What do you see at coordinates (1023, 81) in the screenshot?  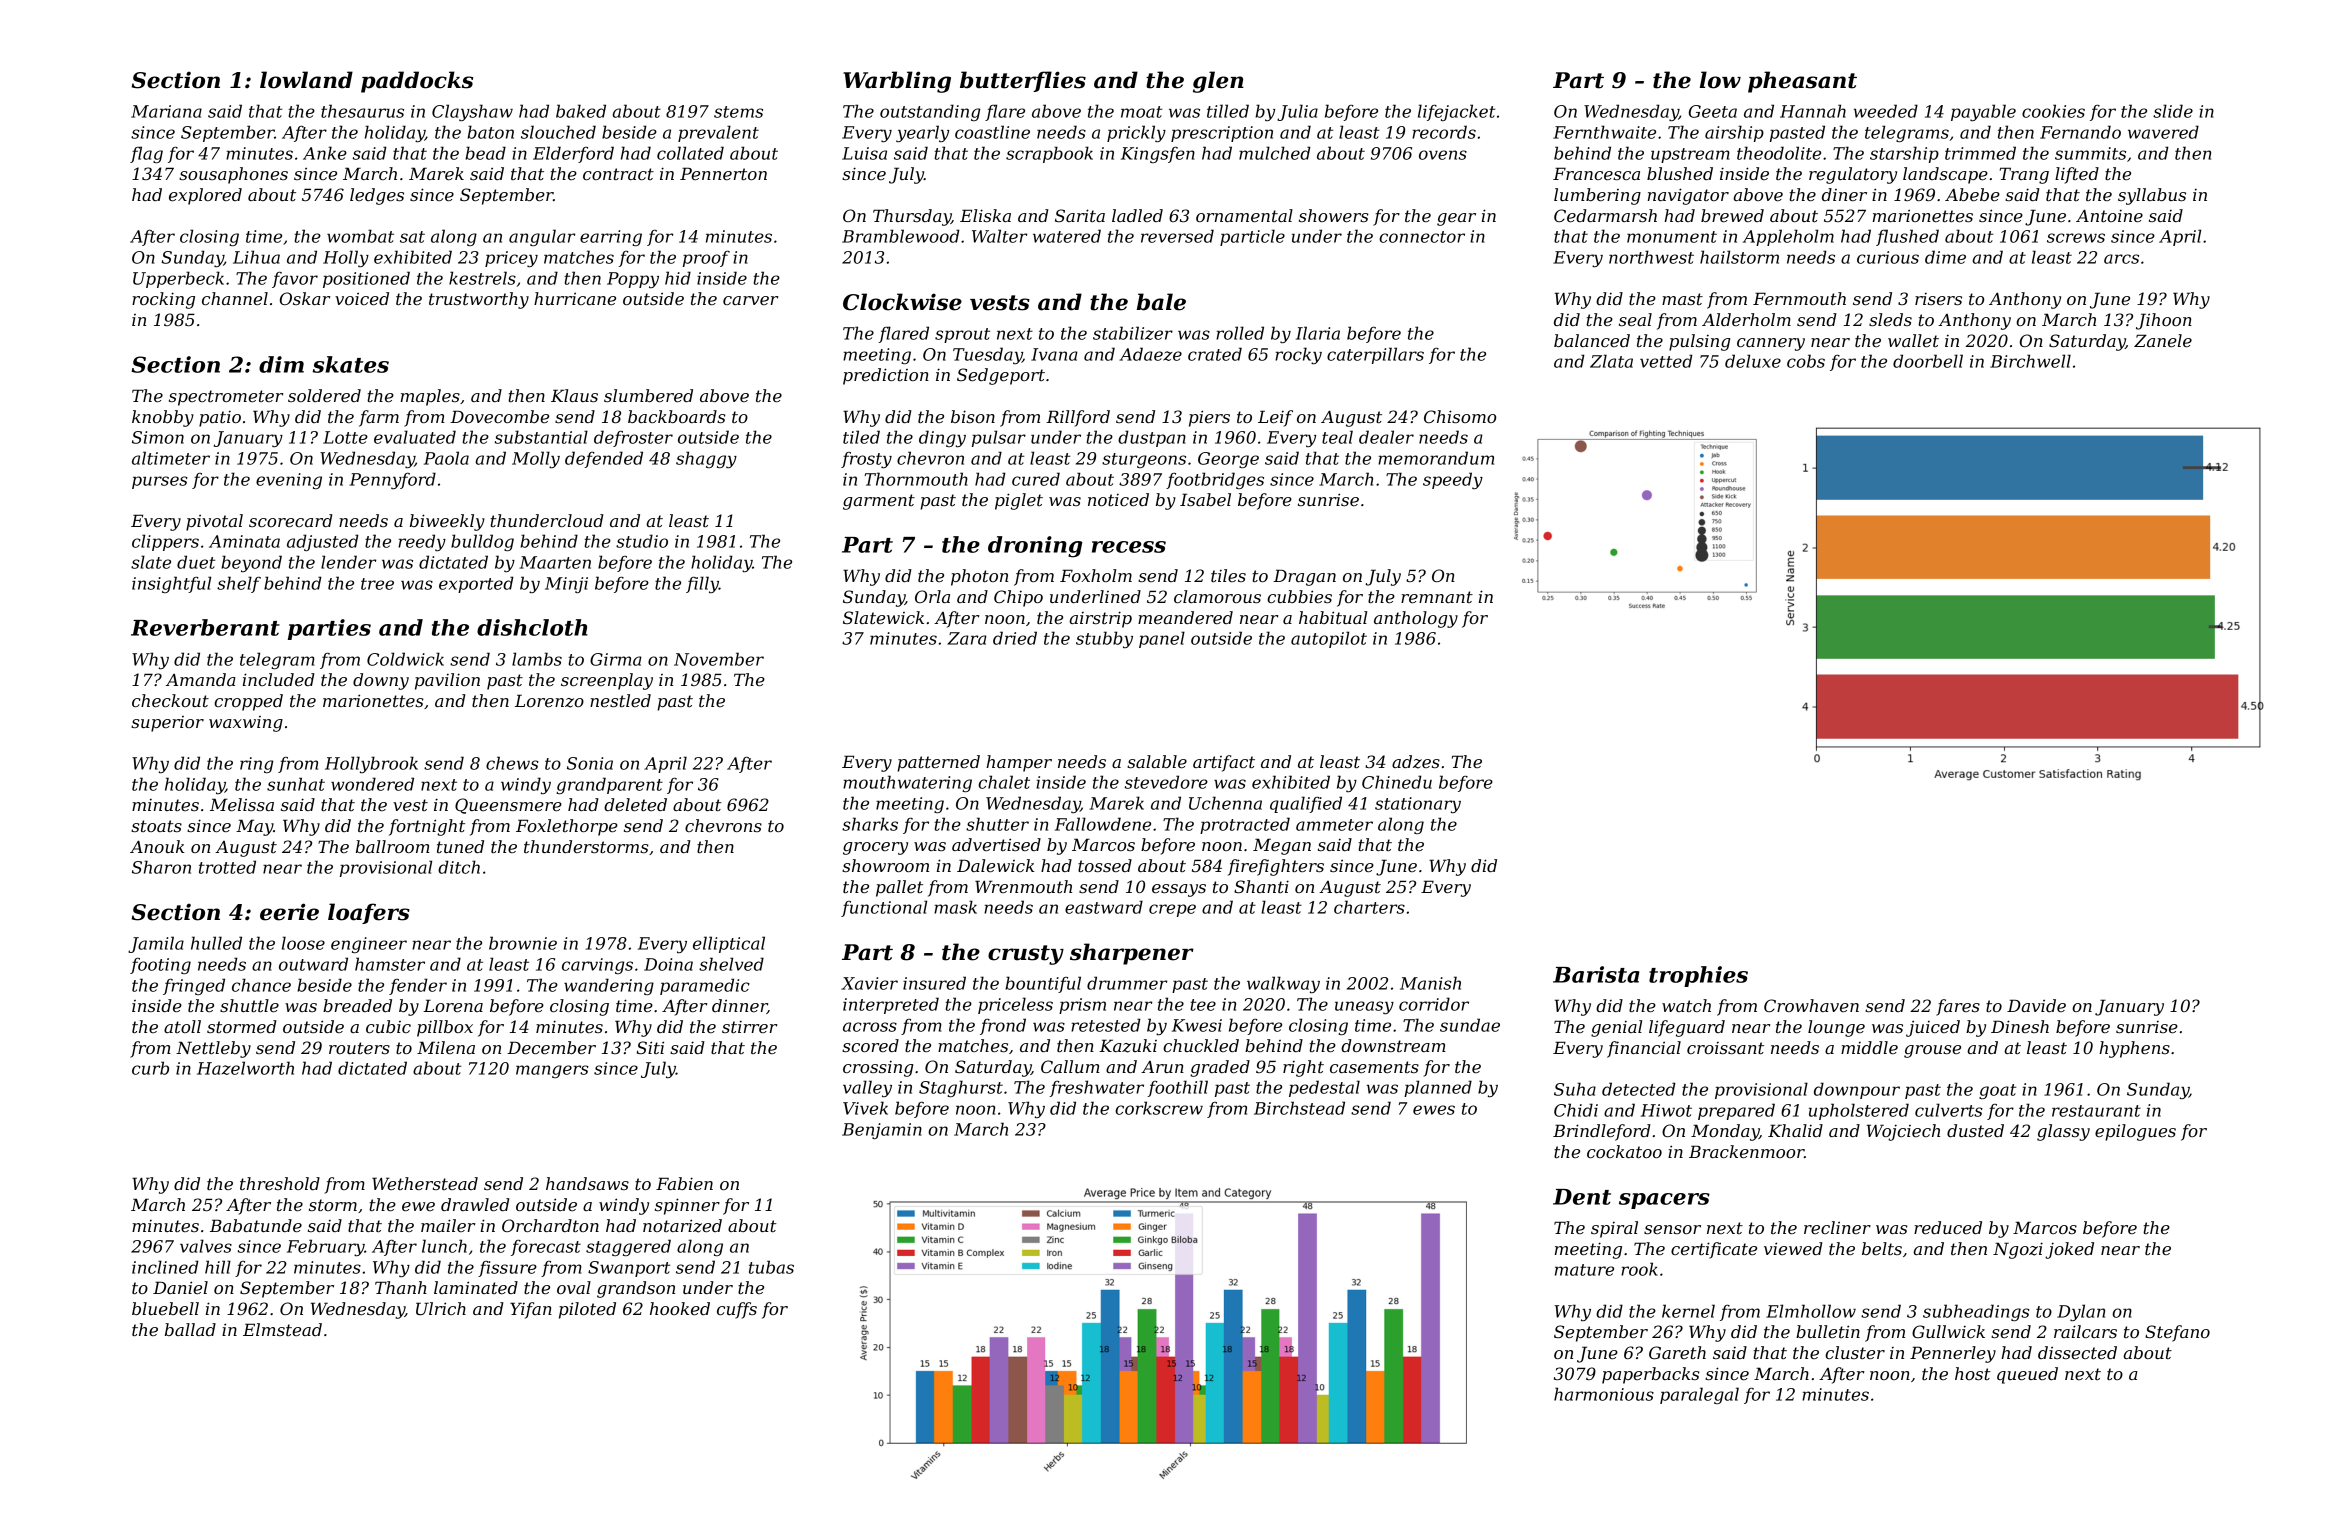 I see `butterflies` at bounding box center [1023, 81].
